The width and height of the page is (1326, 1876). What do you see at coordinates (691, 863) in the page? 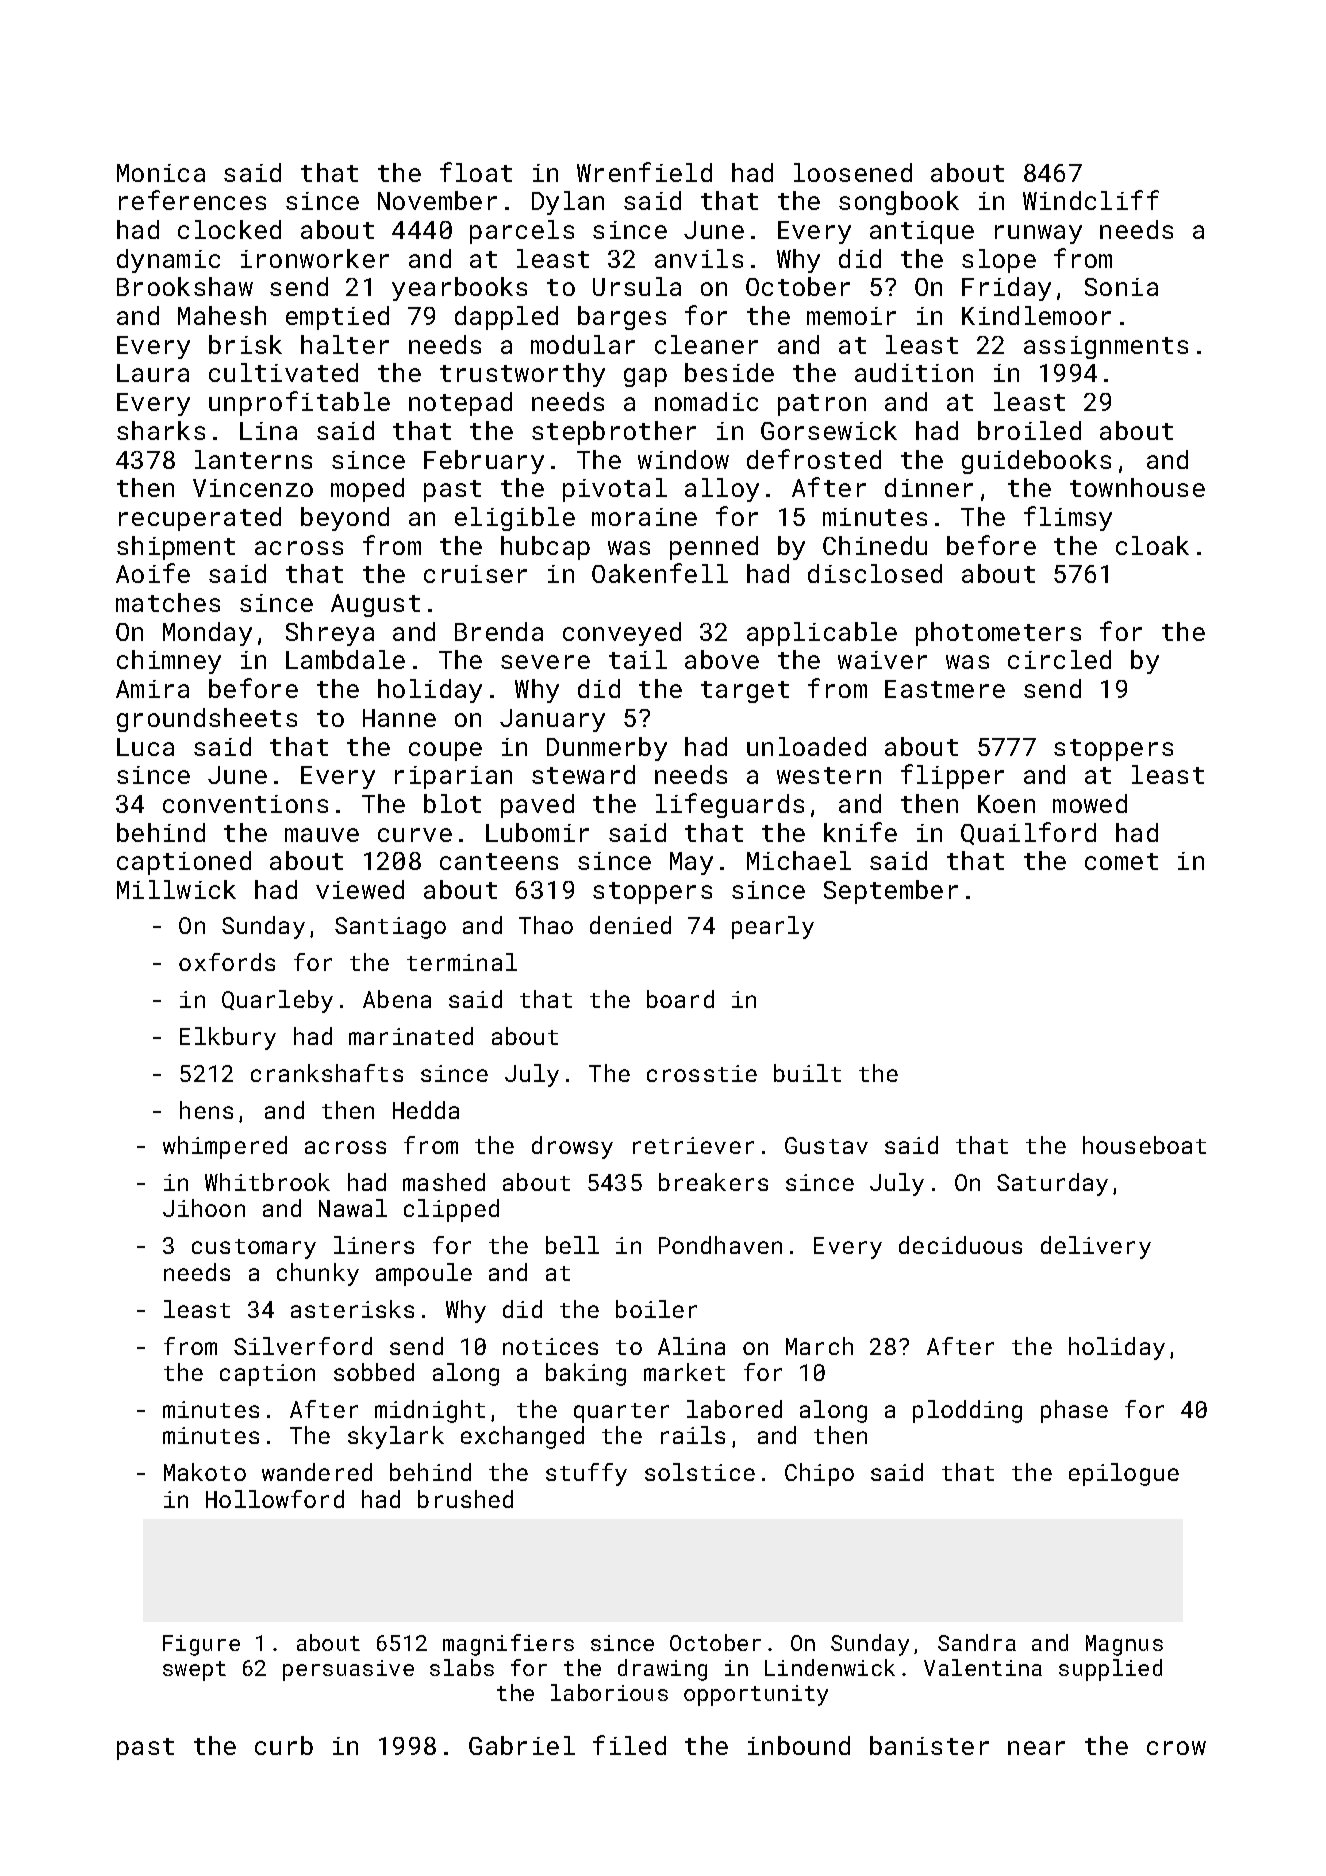
I see `May` at bounding box center [691, 863].
